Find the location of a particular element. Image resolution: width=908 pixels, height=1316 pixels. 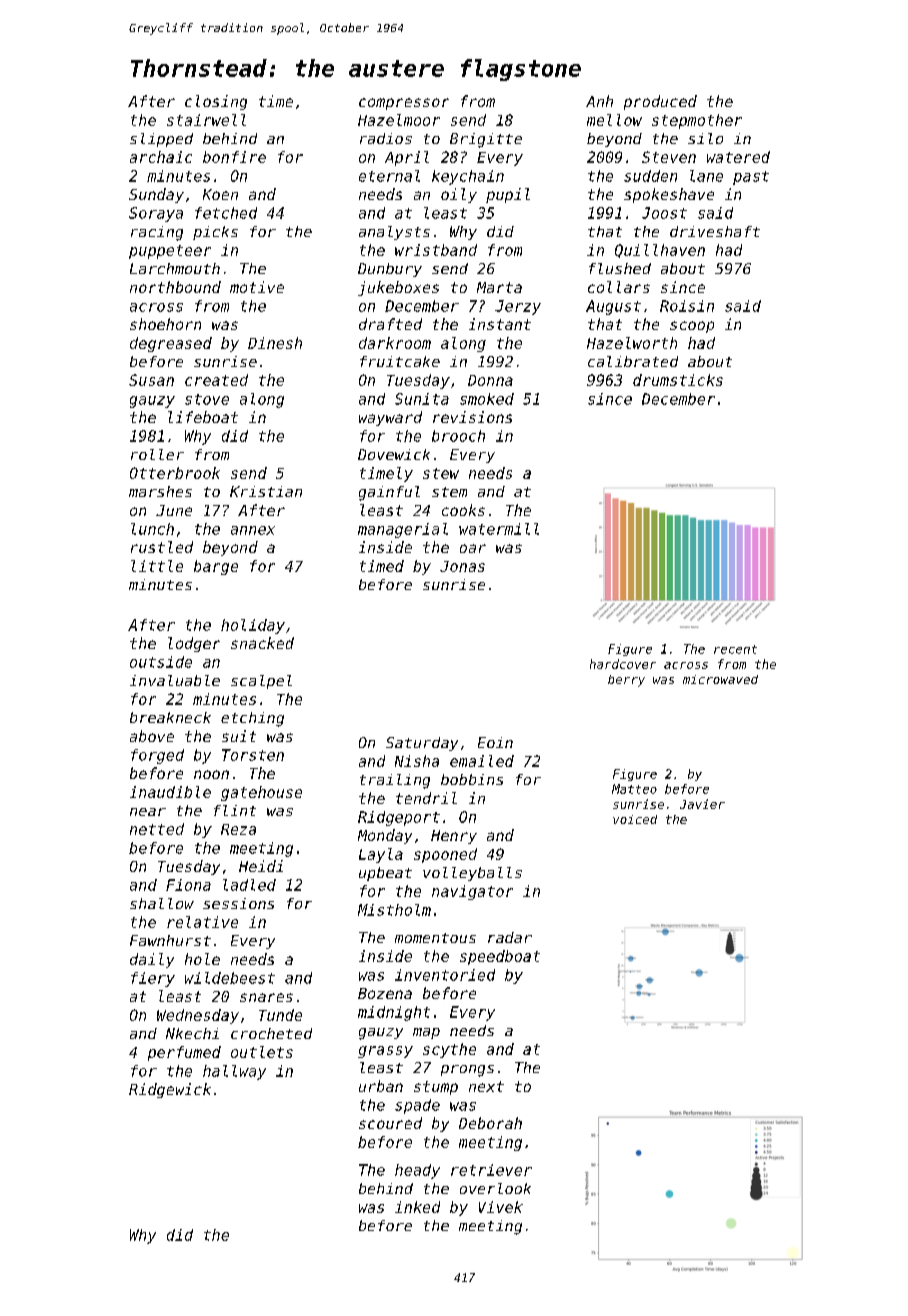

mellow is located at coordinates (614, 120).
